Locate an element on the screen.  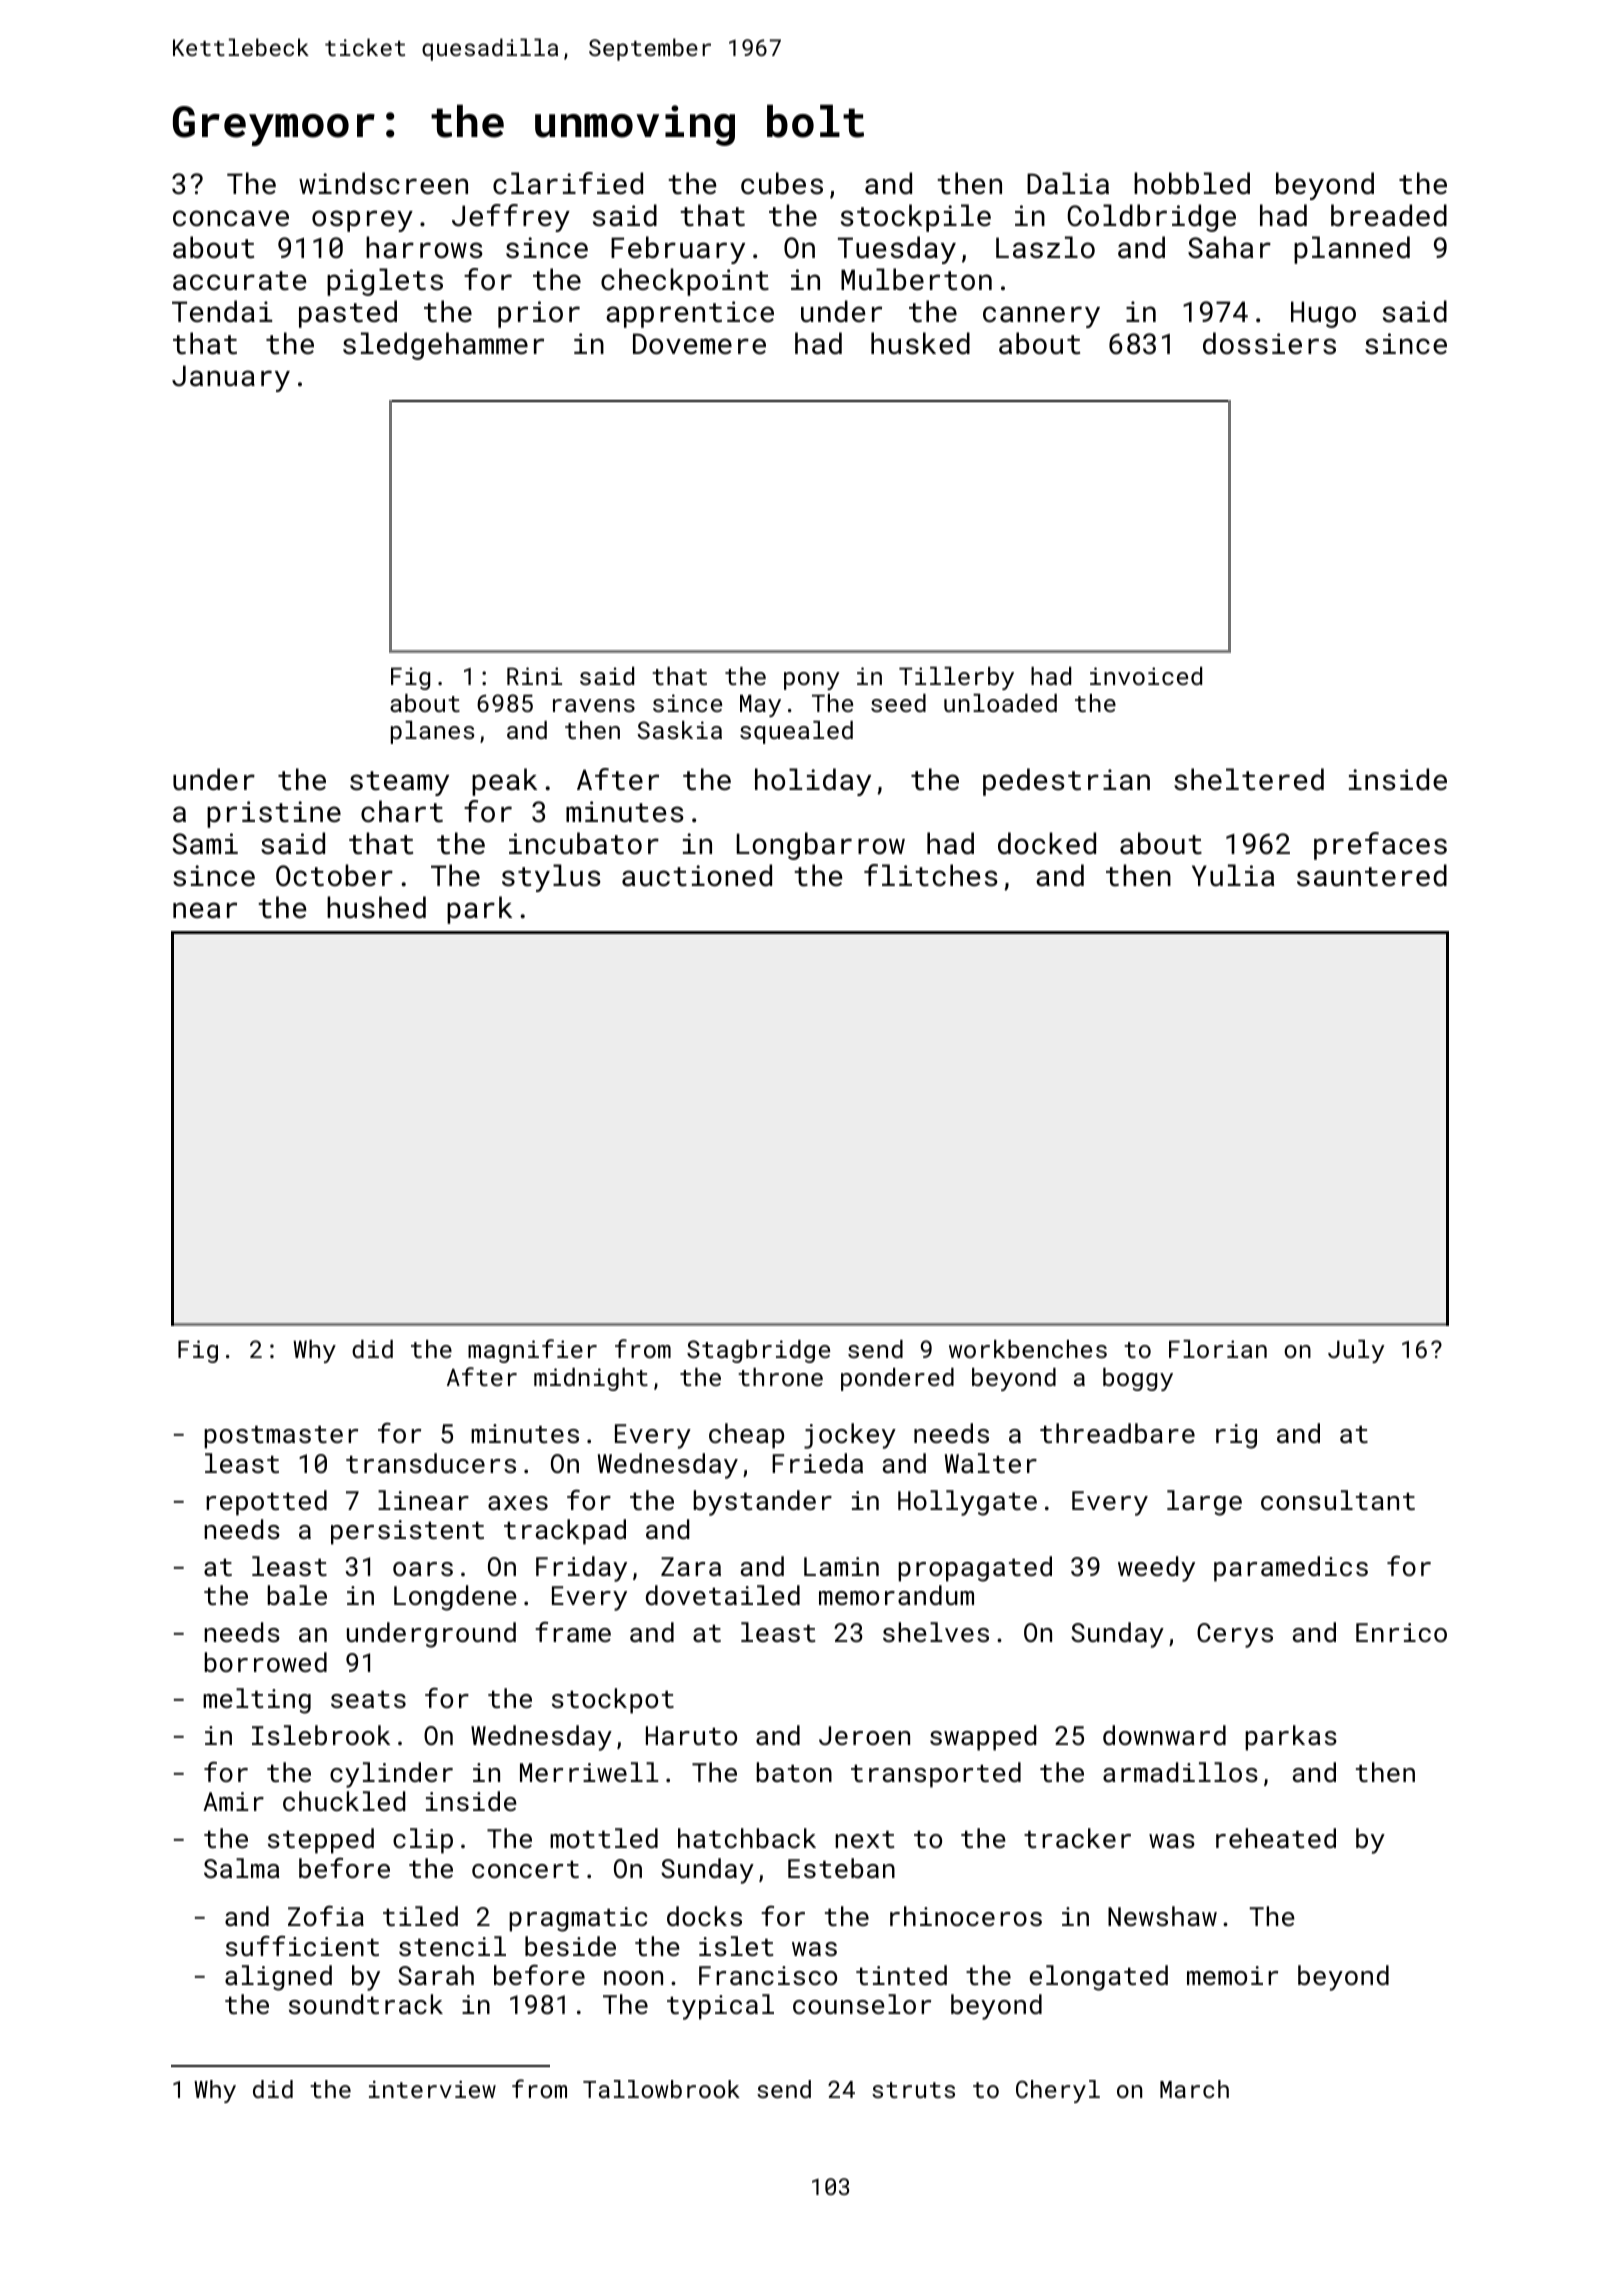
Jeffrey is located at coordinates (511, 218).
